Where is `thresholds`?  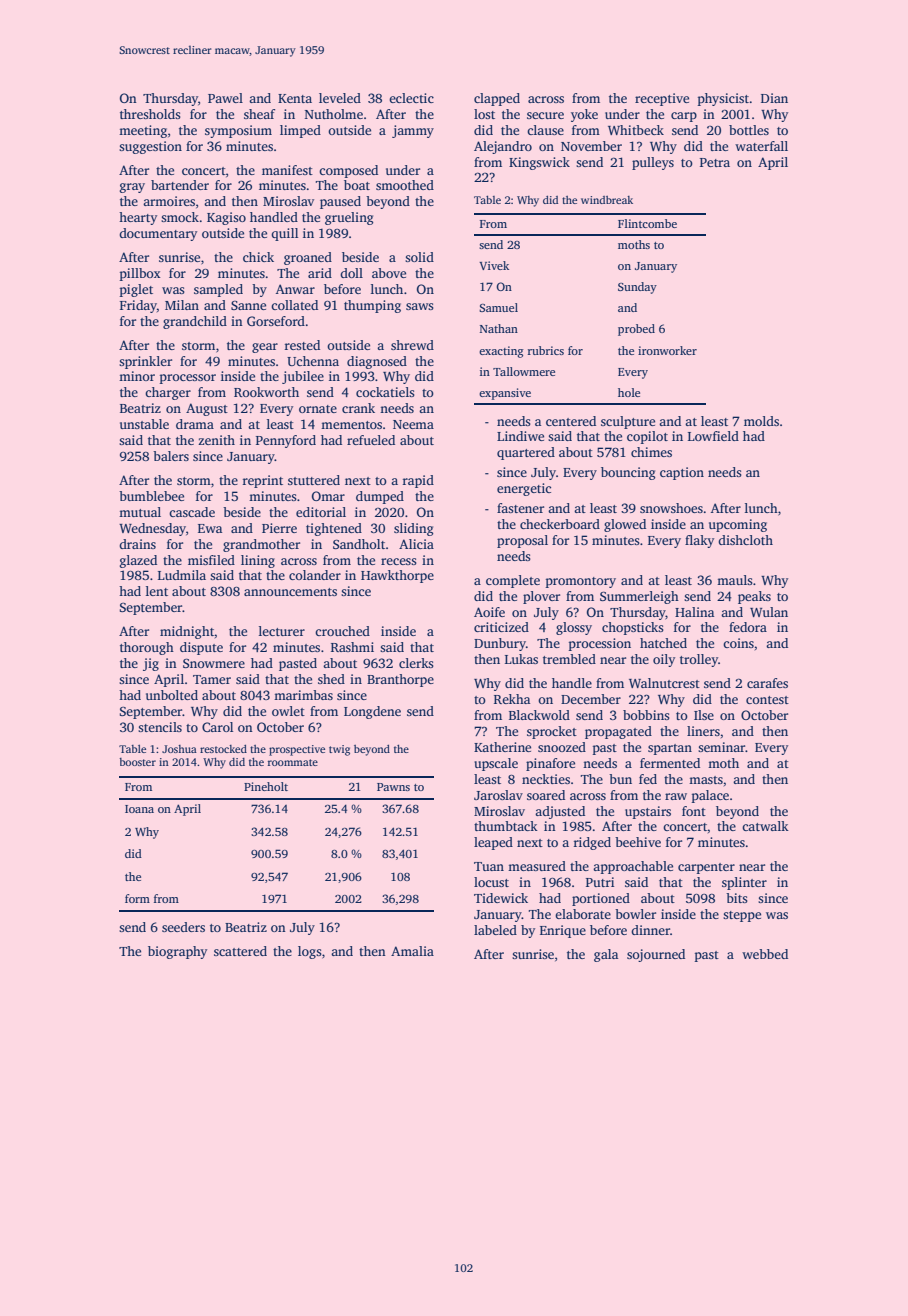
thresholds is located at coordinates (150, 114).
